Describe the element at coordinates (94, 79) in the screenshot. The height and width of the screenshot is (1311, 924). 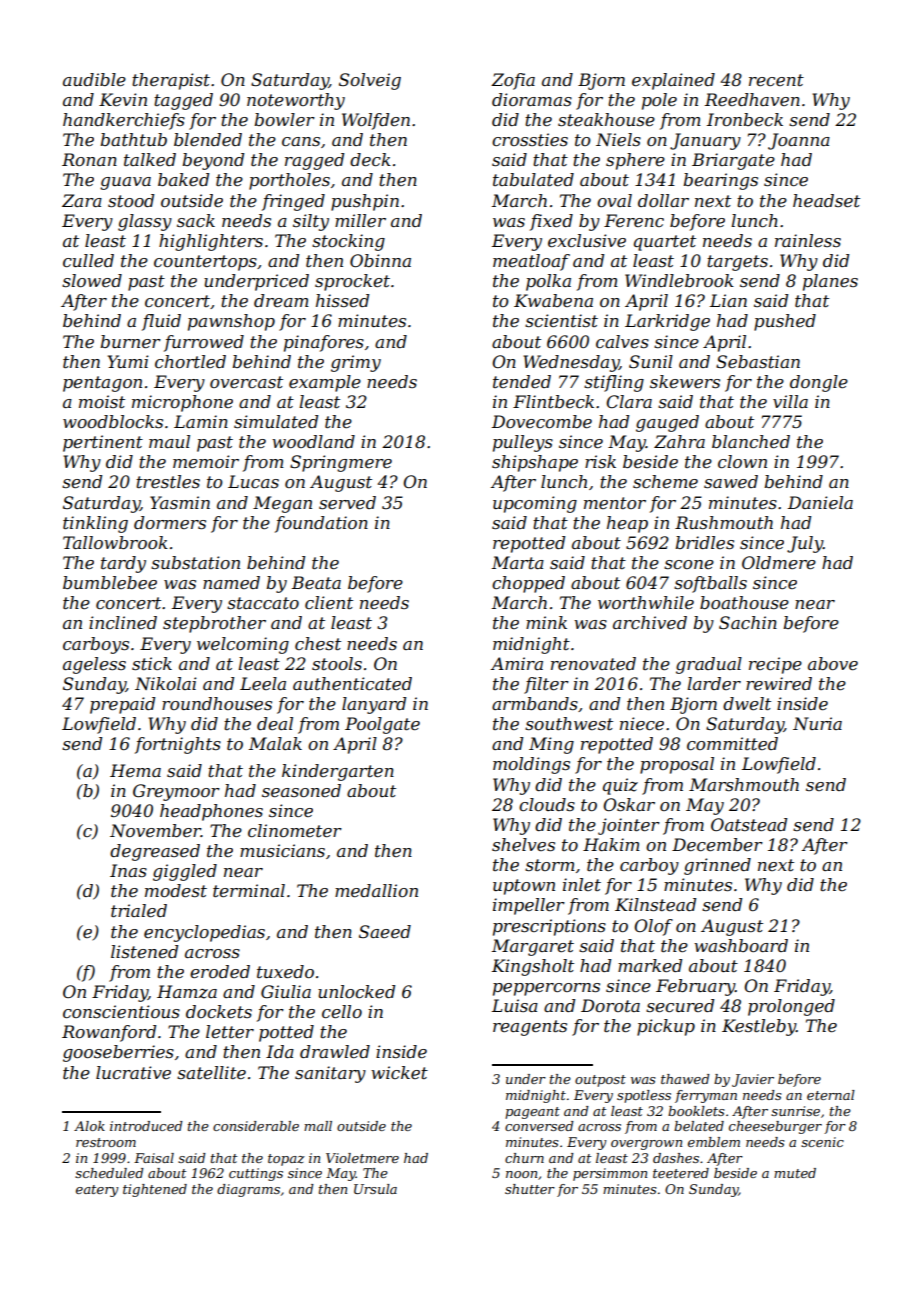
I see `audible` at that location.
